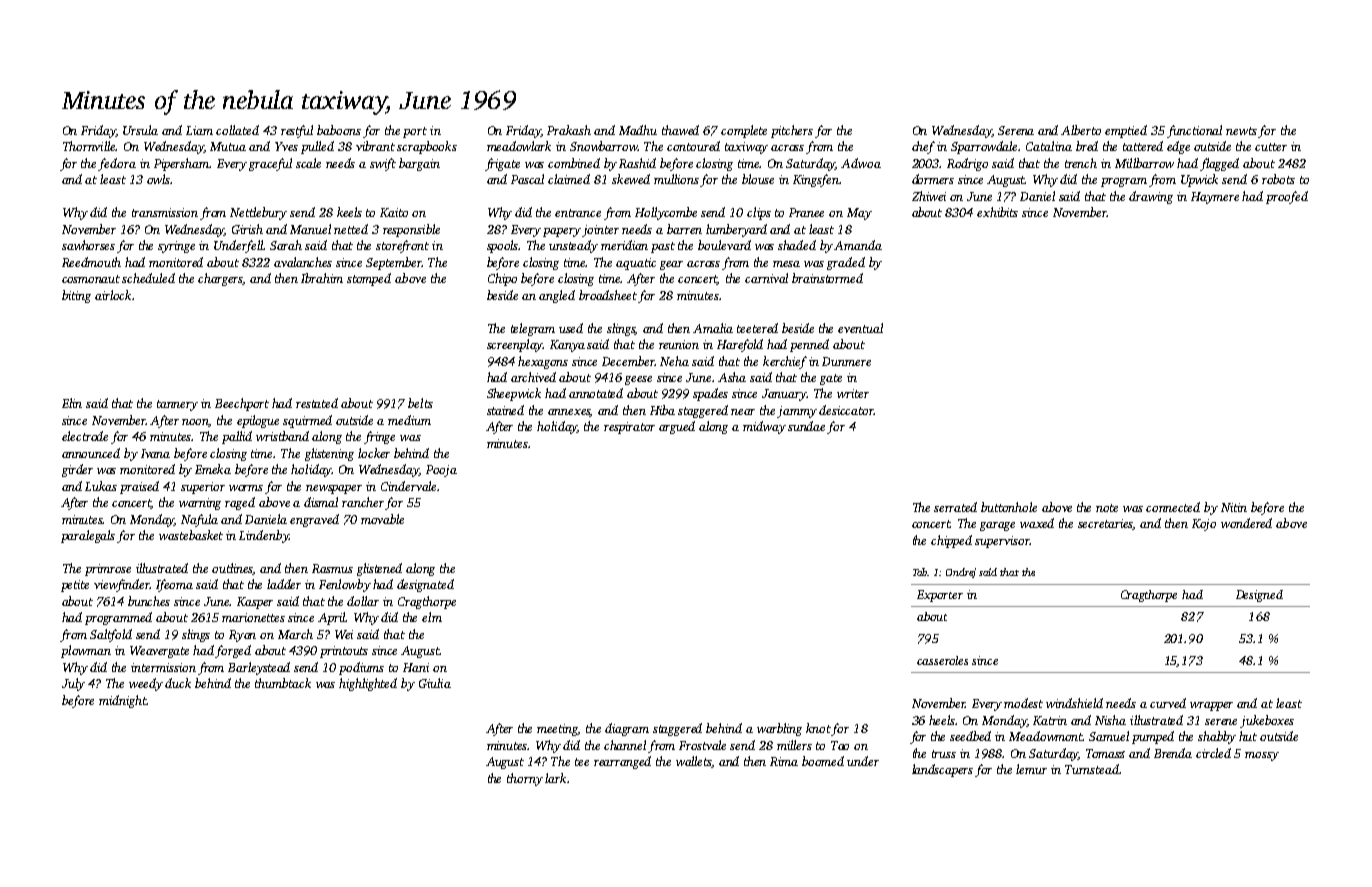  Describe the element at coordinates (75, 586) in the image. I see `petite` at that location.
